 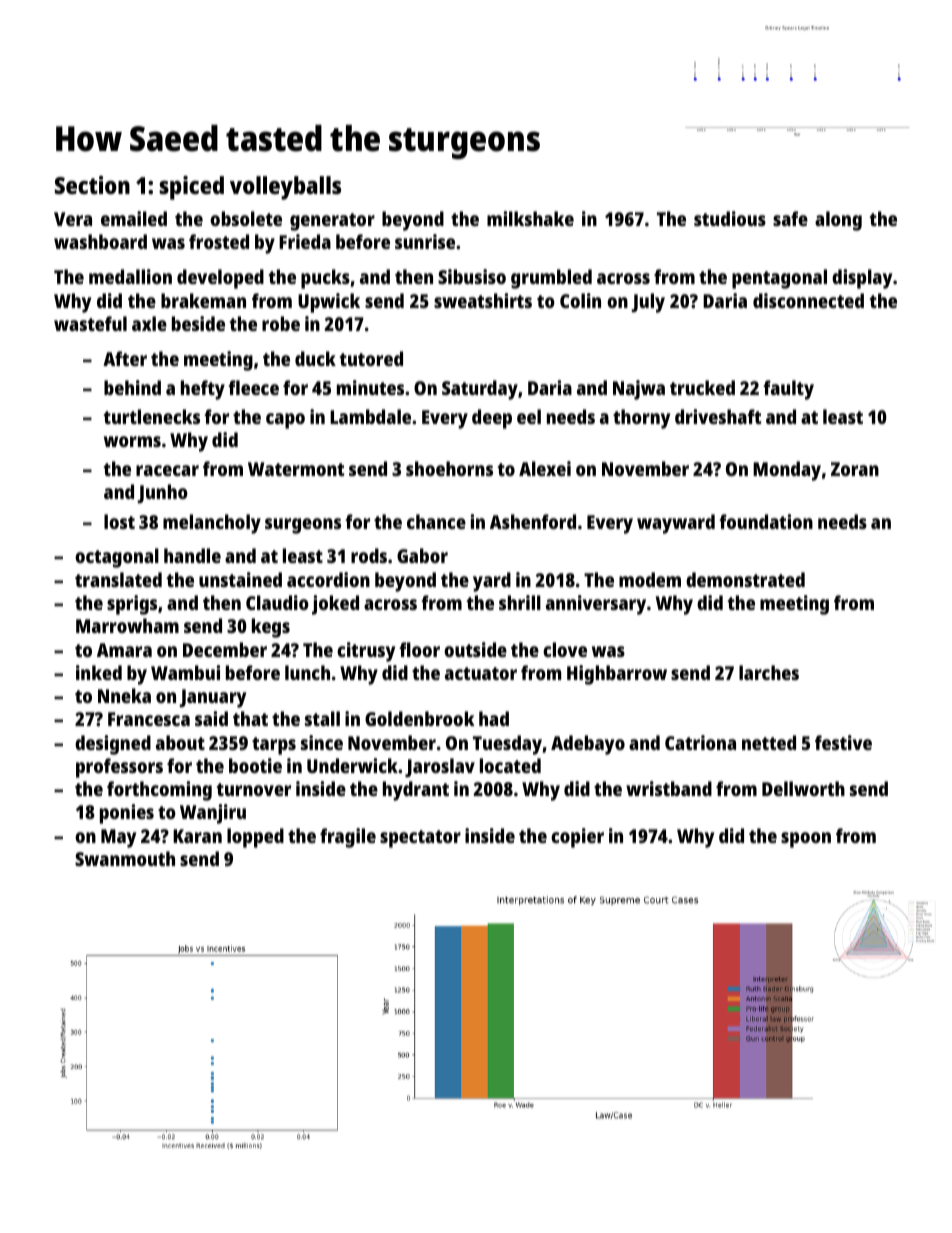 What do you see at coordinates (730, 218) in the screenshot?
I see `studious` at bounding box center [730, 218].
